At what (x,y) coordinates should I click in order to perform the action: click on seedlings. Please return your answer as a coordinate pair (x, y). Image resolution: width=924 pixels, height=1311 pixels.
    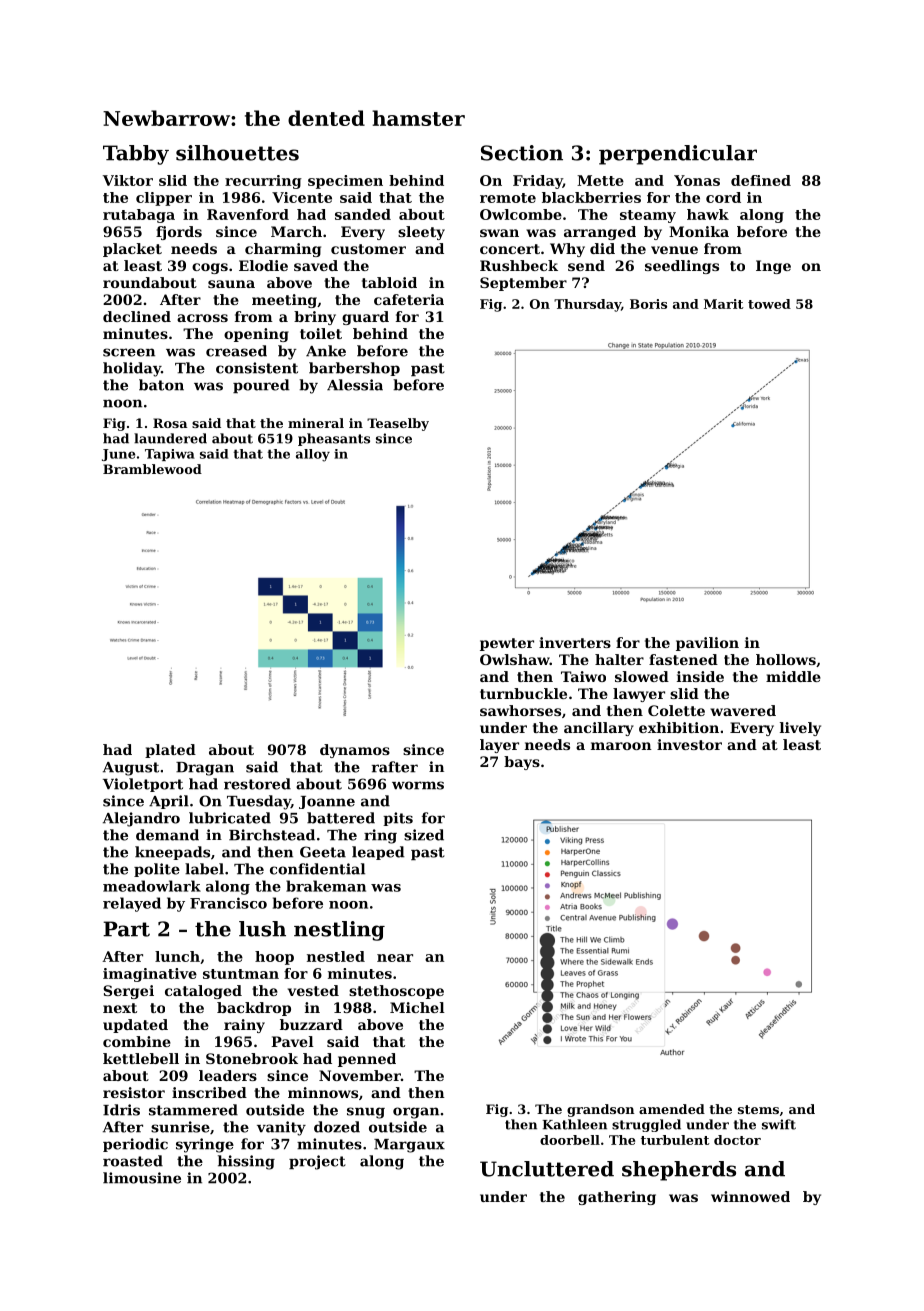
    Looking at the image, I should click on (682, 267).
